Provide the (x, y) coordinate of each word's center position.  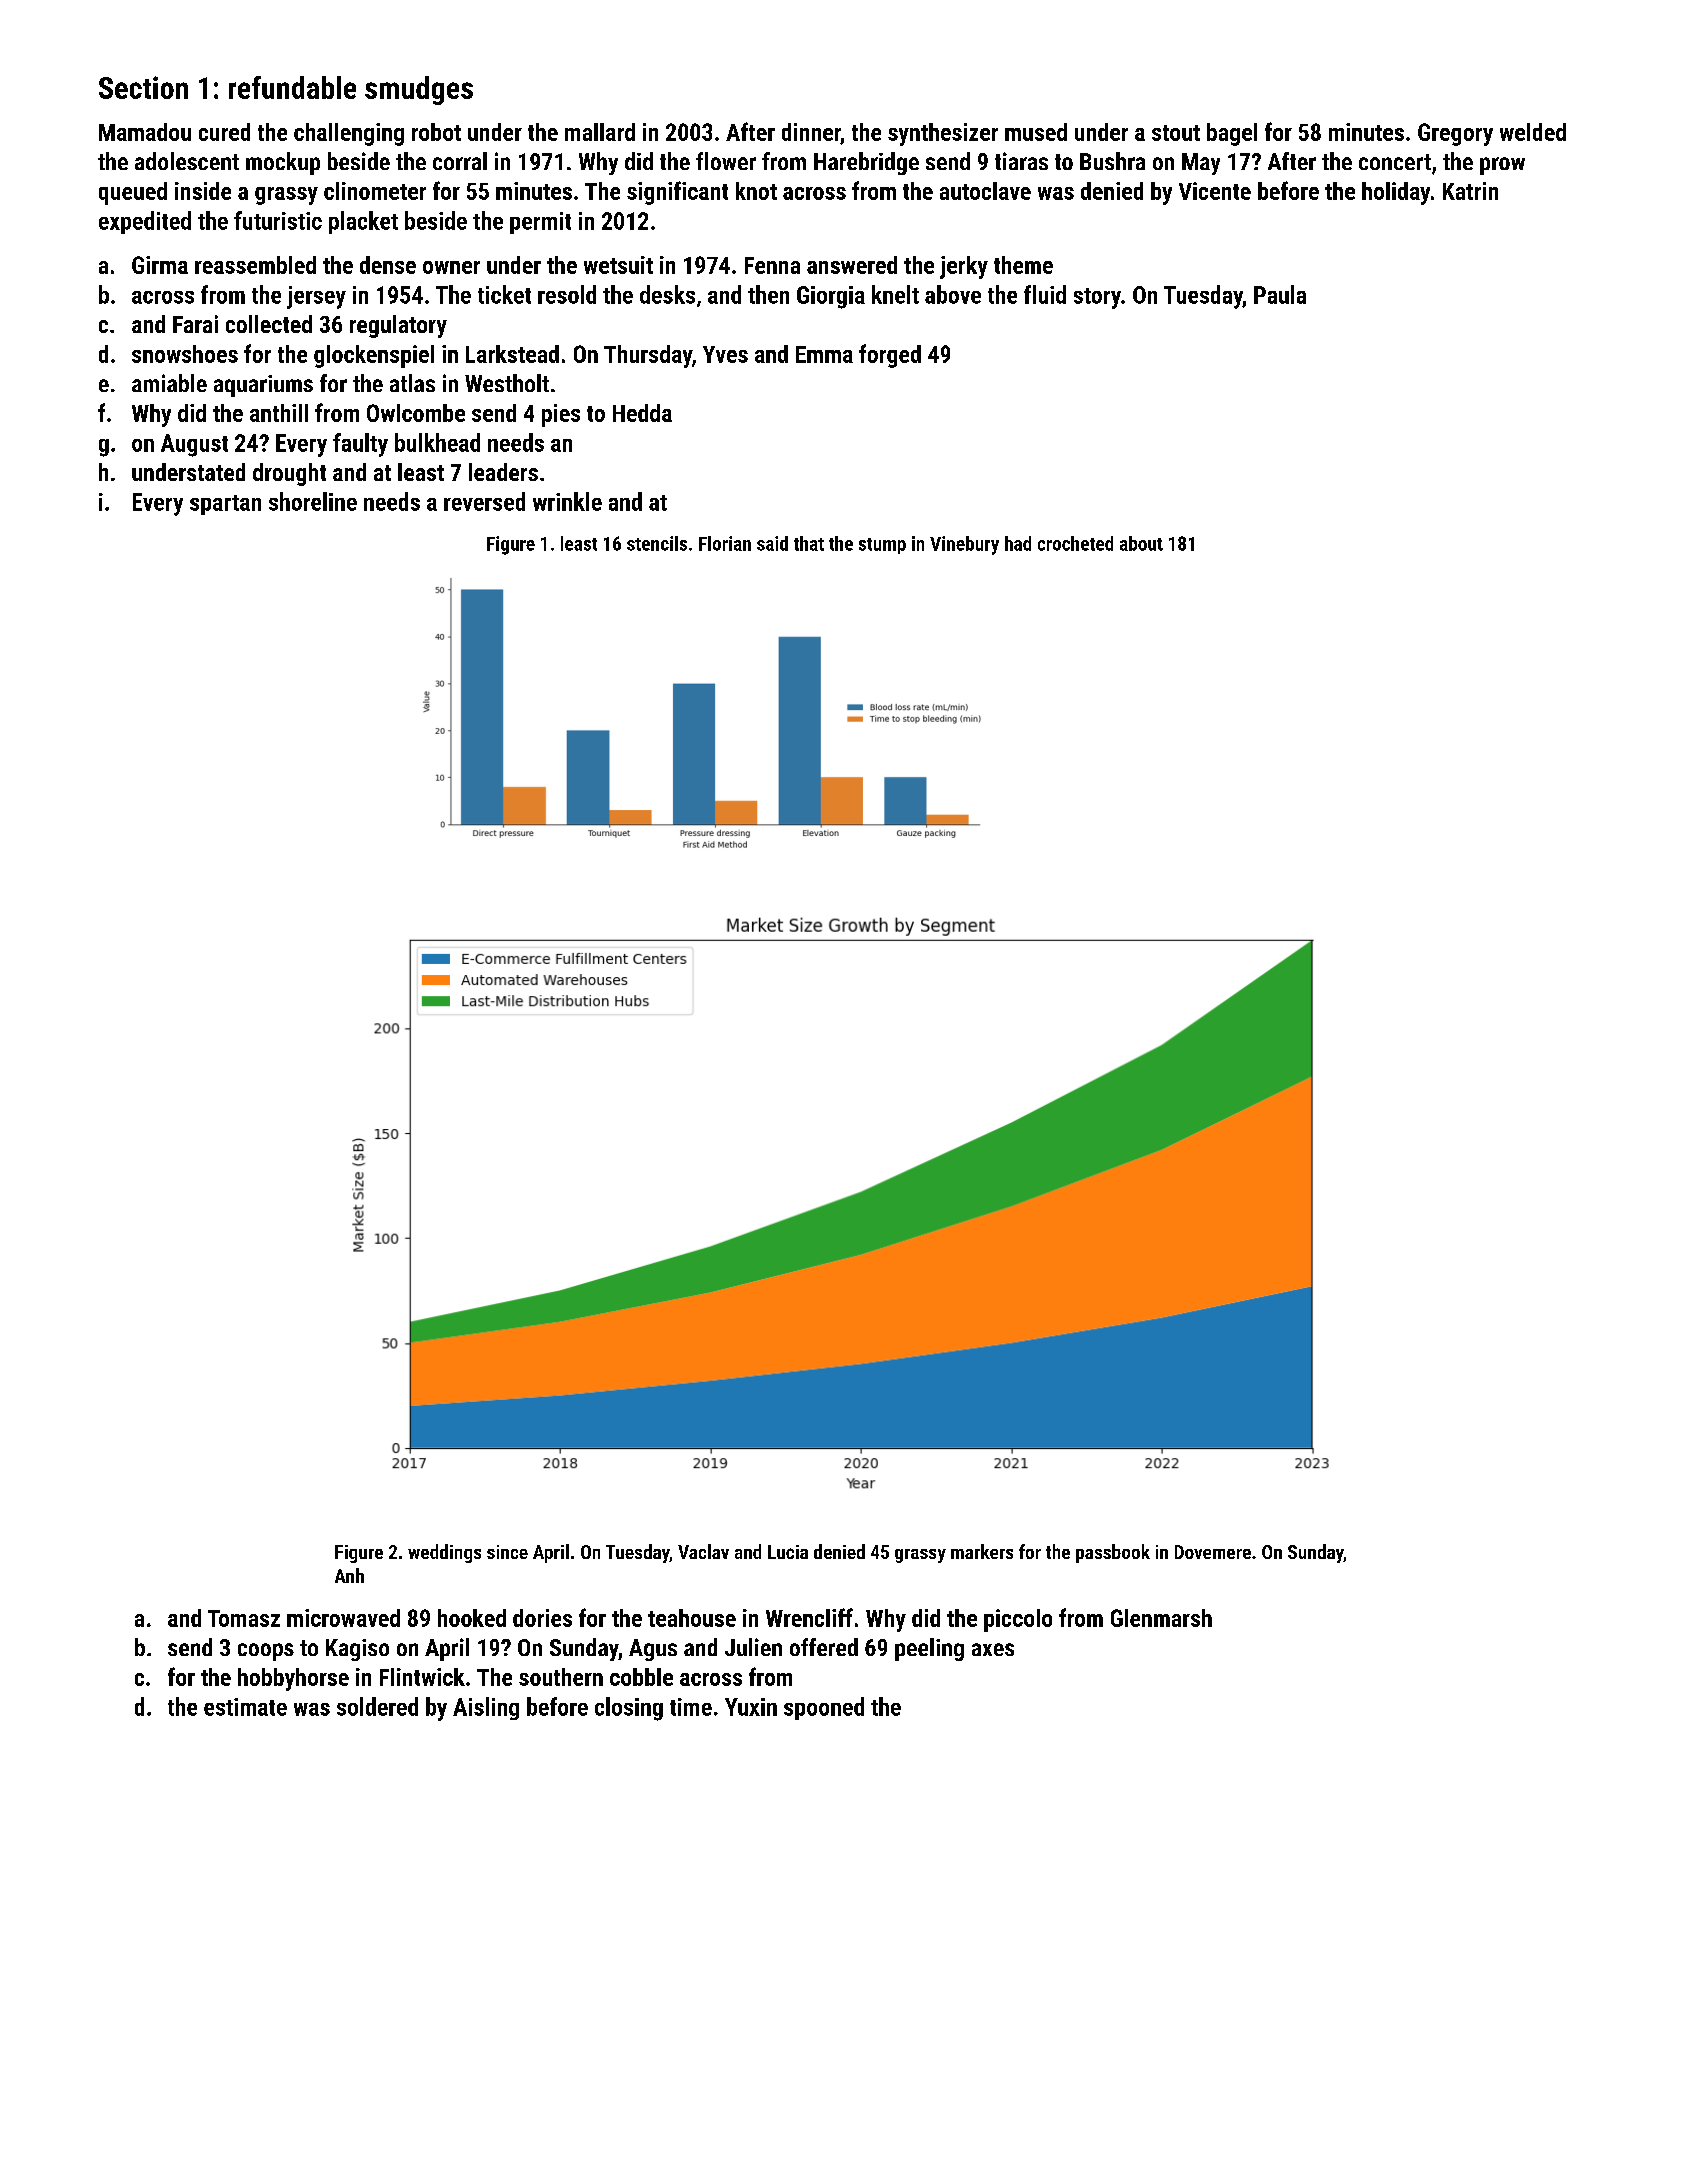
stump (882, 546)
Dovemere (1213, 1552)
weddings (444, 1553)
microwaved (343, 1618)
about (1141, 543)
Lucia (788, 1552)
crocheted (1075, 543)
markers (982, 1551)
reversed (484, 501)
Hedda (642, 413)
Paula (1280, 294)
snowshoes (185, 354)
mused (1036, 132)
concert (1395, 162)
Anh (349, 1575)
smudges (419, 90)
